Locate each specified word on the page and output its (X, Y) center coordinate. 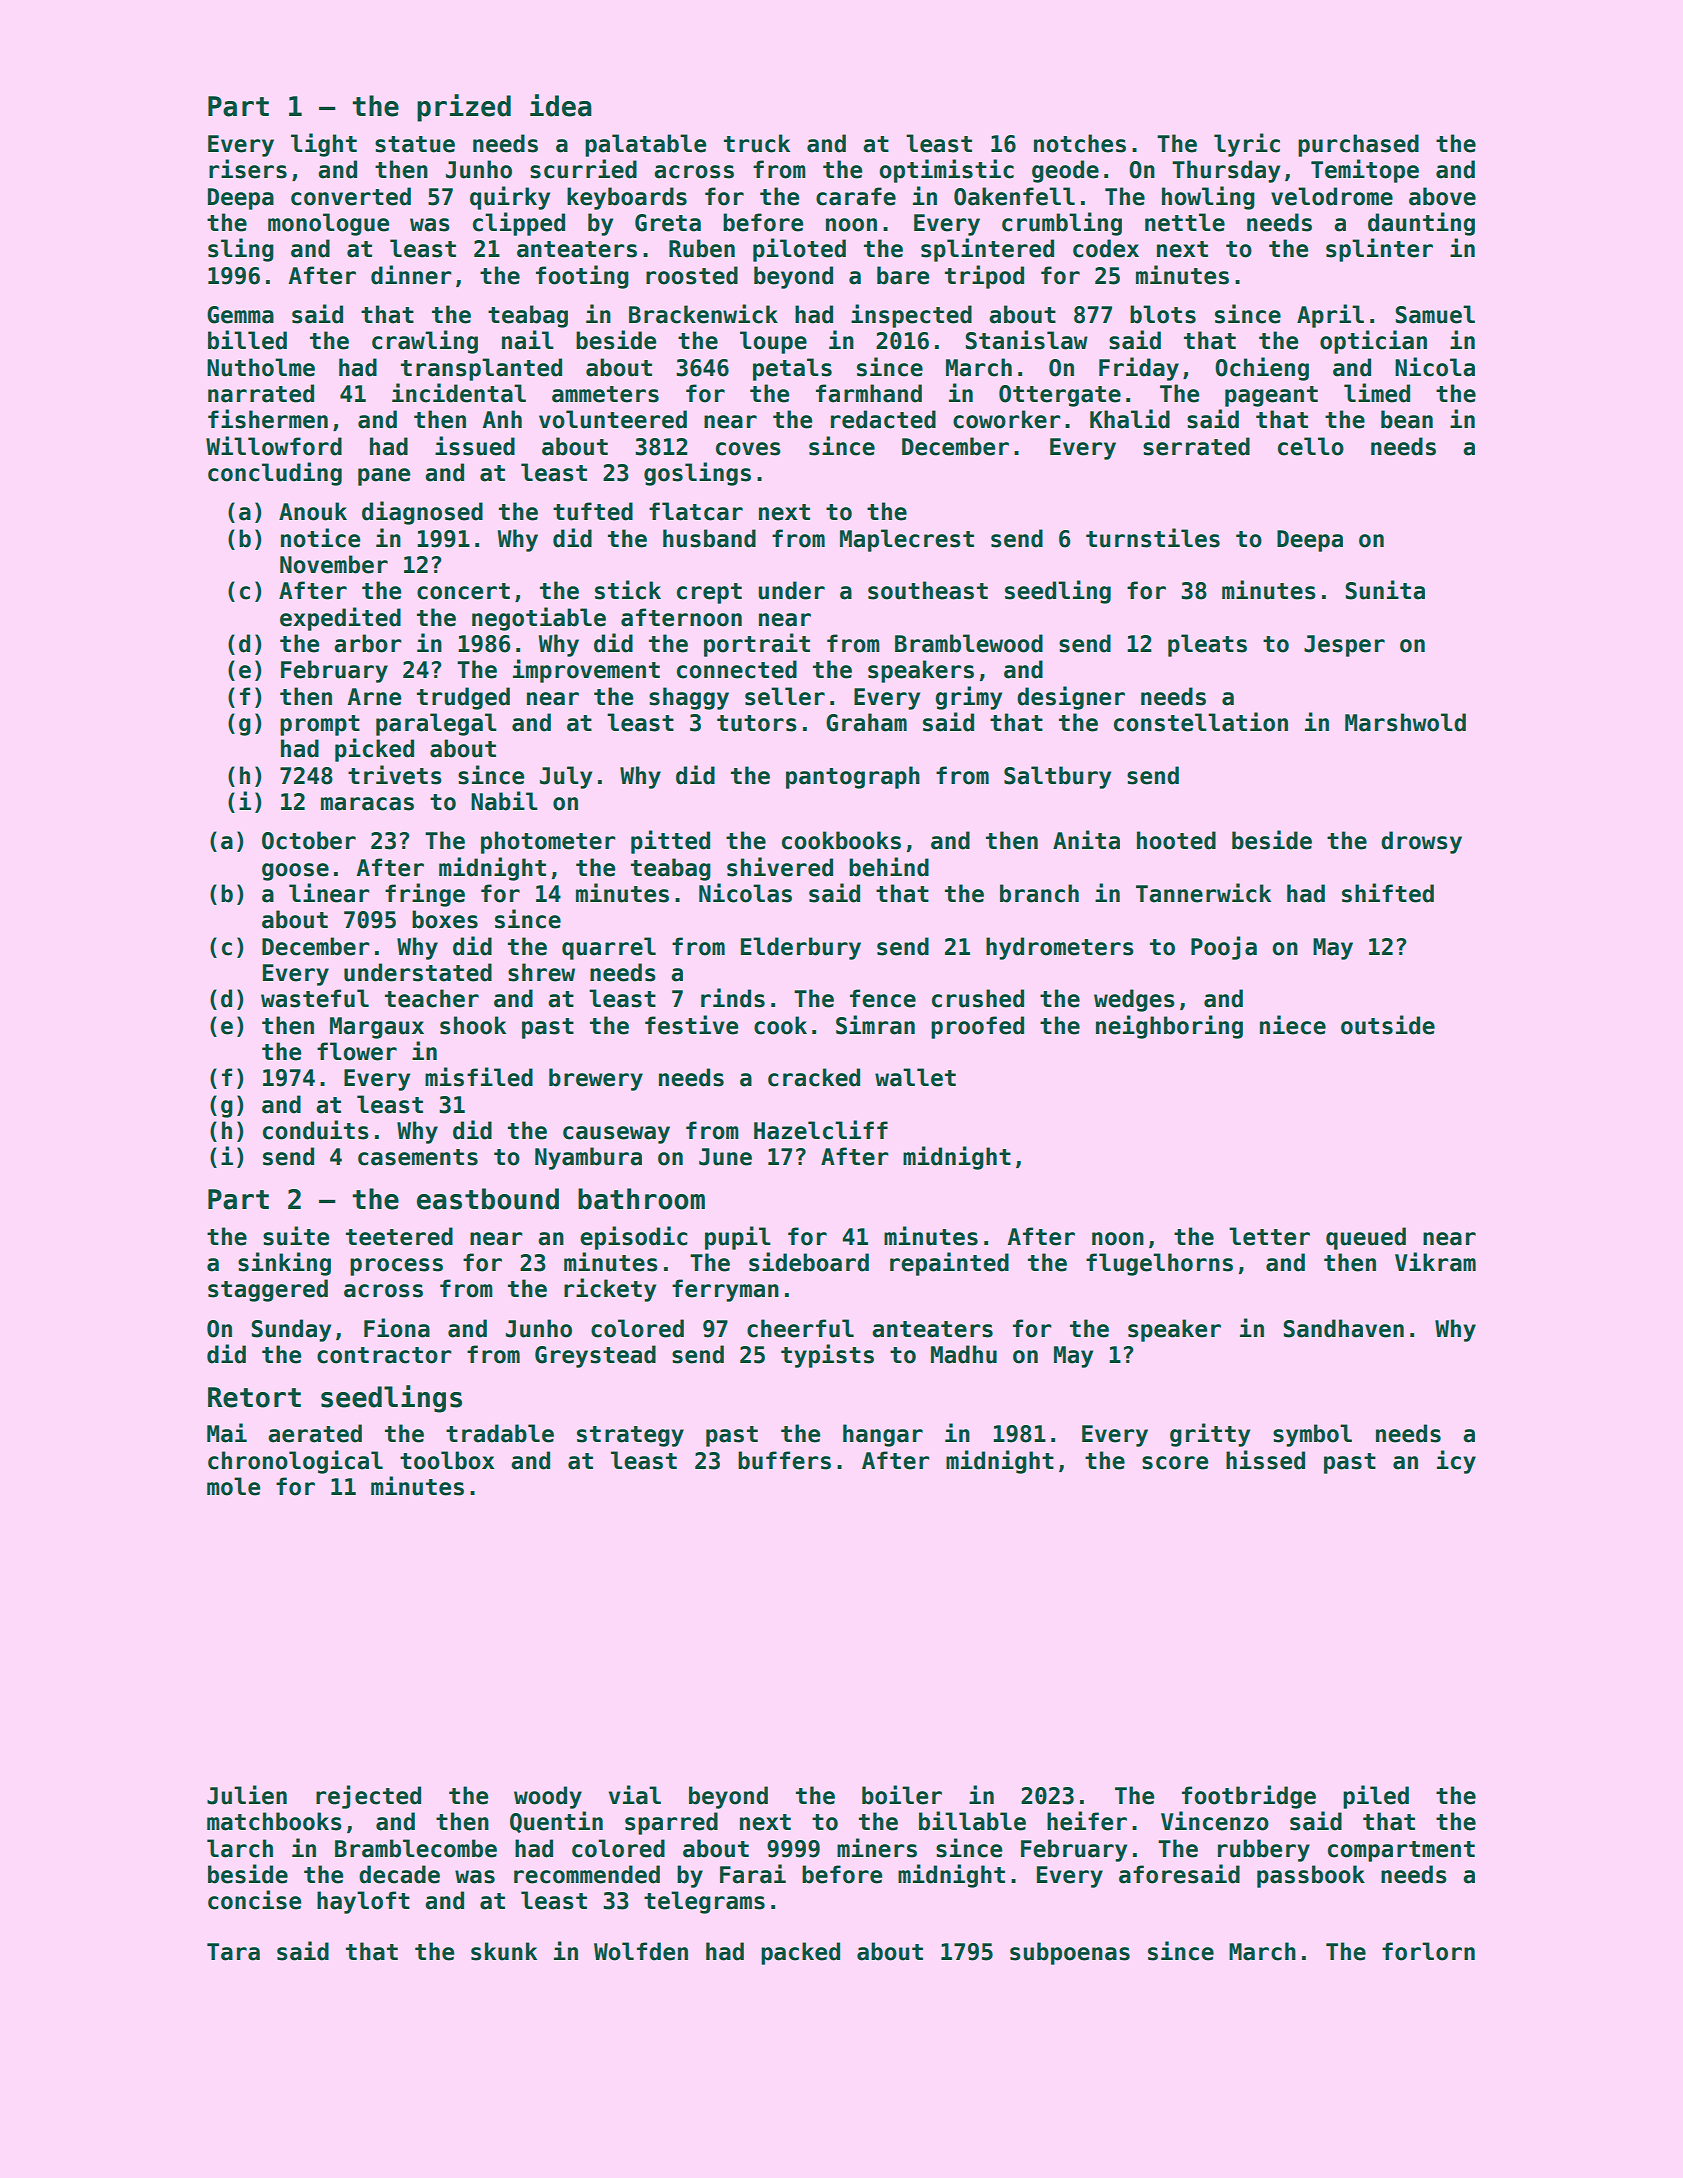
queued (1366, 1238)
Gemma (240, 315)
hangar (883, 1435)
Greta (668, 223)
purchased (1358, 145)
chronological (295, 1462)
